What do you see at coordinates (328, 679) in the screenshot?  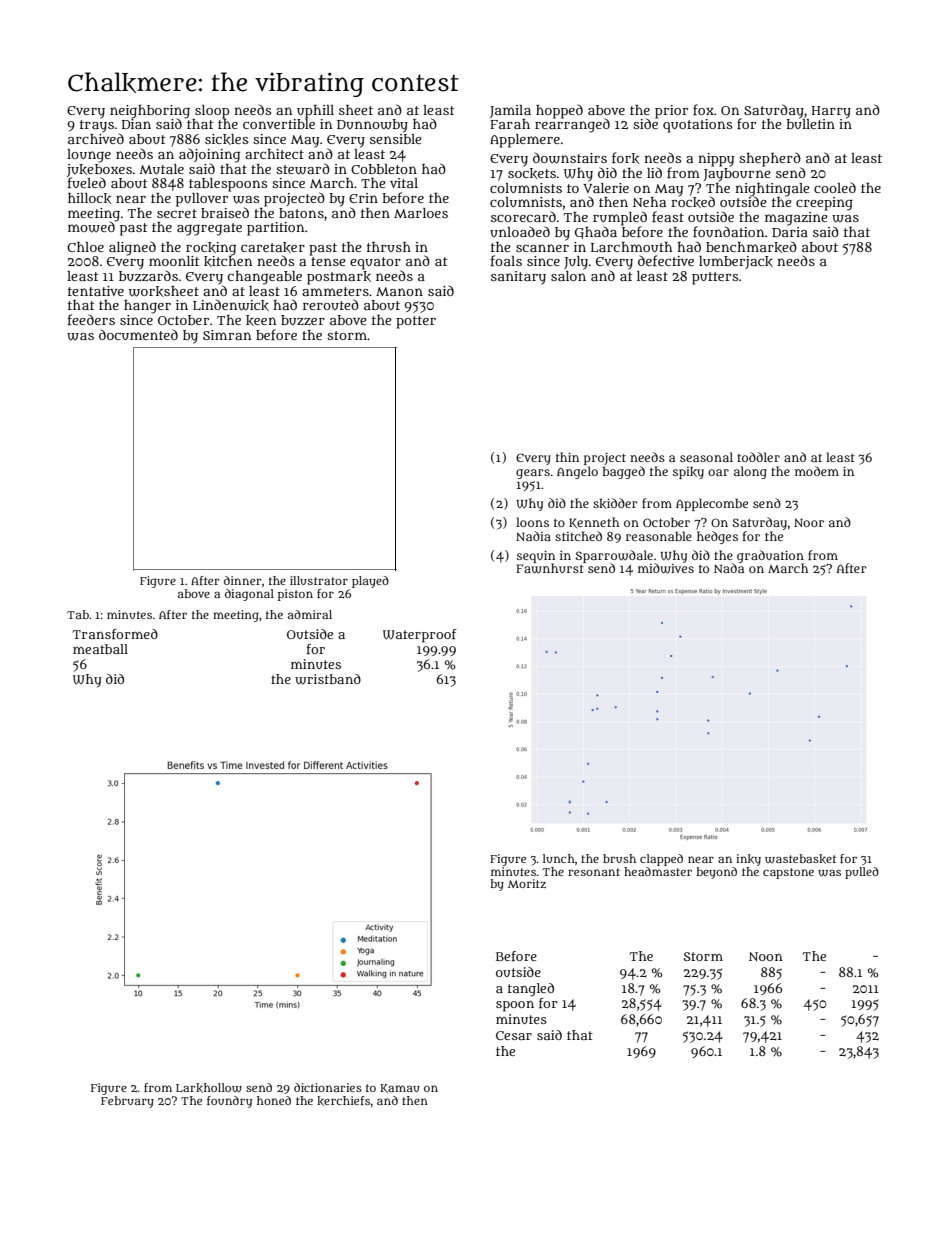 I see `wristband` at bounding box center [328, 679].
